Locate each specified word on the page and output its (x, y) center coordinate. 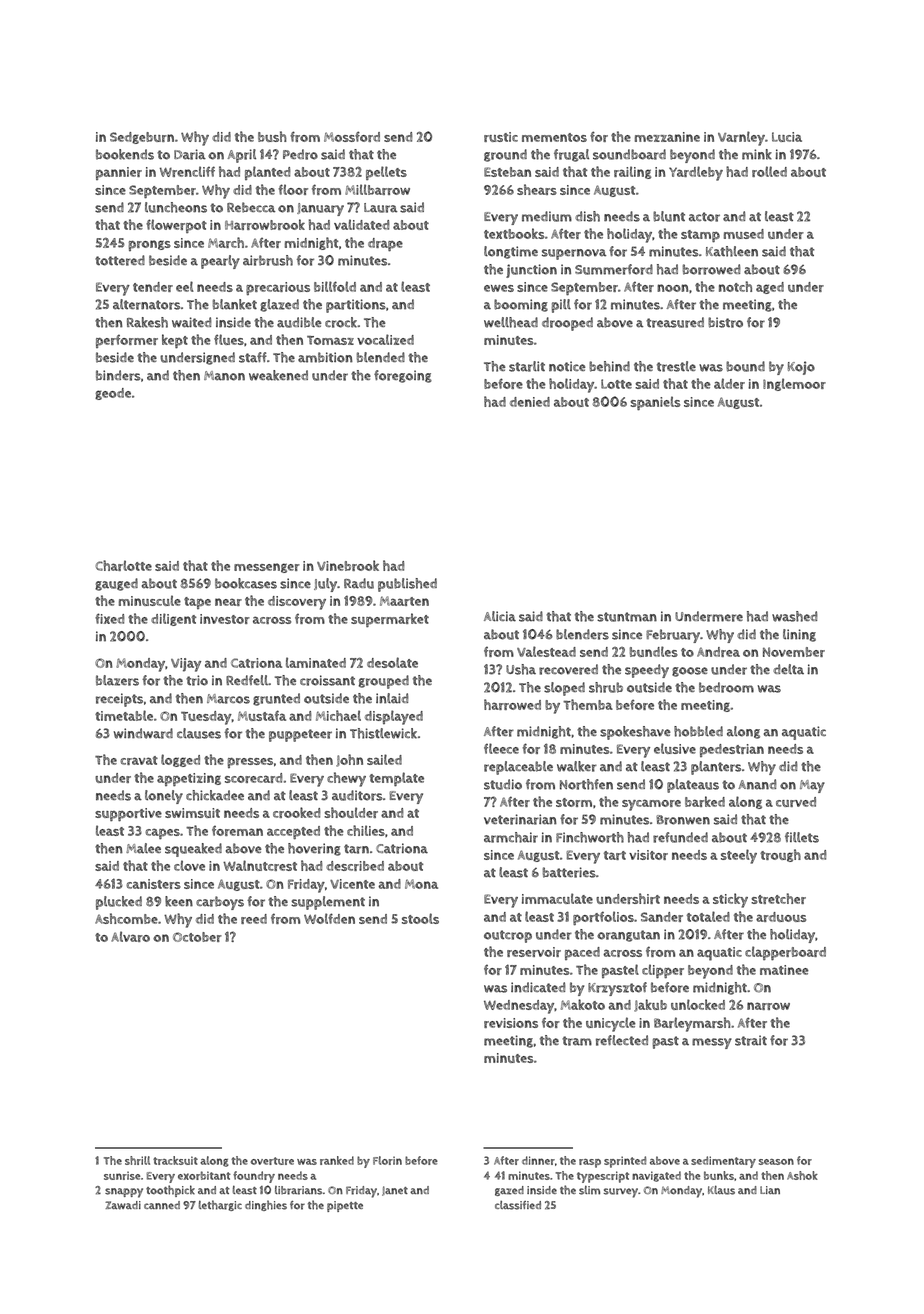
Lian (770, 1190)
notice (567, 366)
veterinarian (520, 819)
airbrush (268, 260)
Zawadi (123, 1205)
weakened (278, 375)
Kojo (801, 368)
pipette (345, 1206)
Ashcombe (126, 918)
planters (716, 768)
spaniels (655, 403)
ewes (499, 288)
